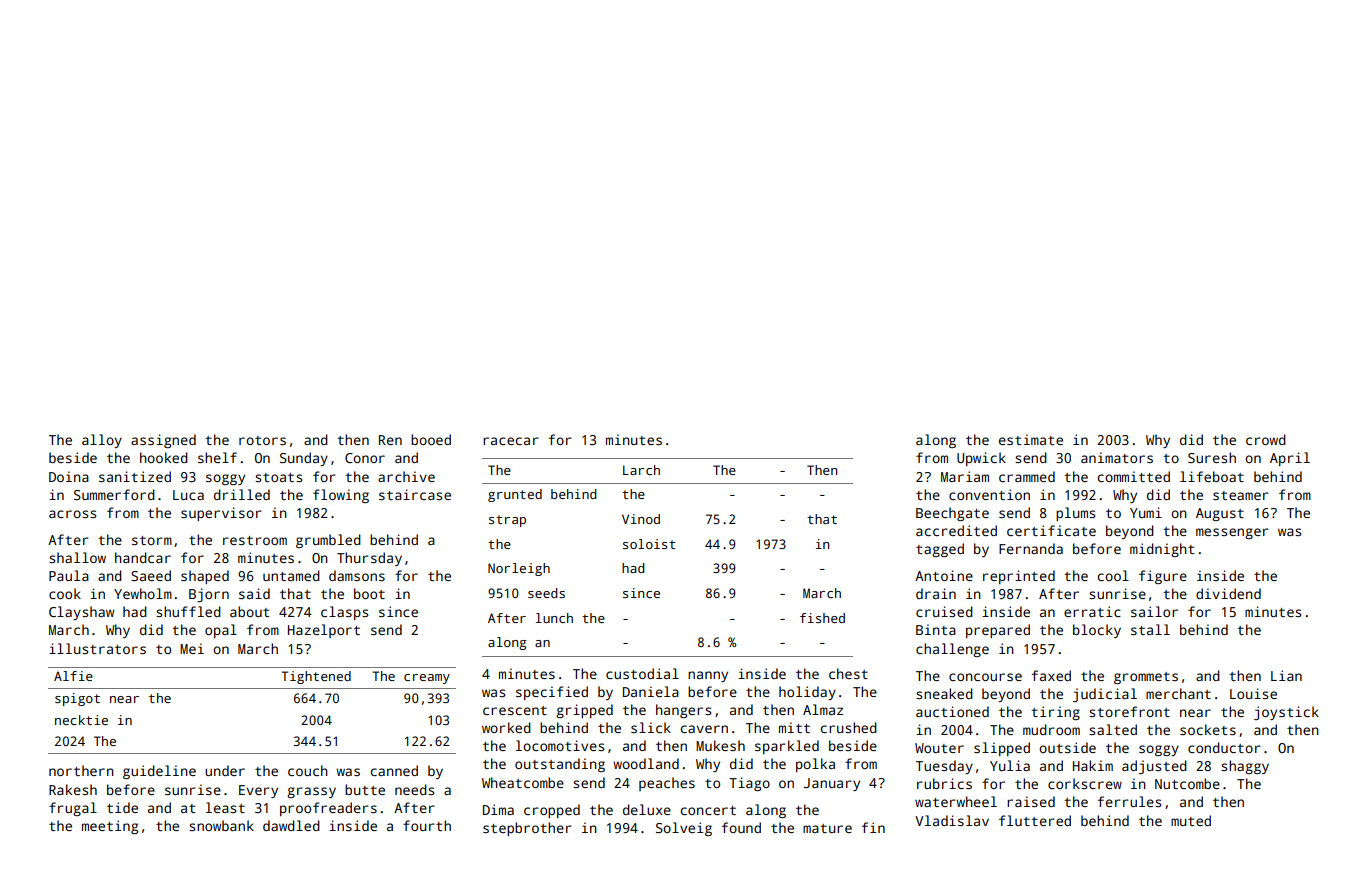 Image resolution: width=1372 pixels, height=887 pixels. Describe the element at coordinates (515, 495) in the document. I see `grunted` at that location.
